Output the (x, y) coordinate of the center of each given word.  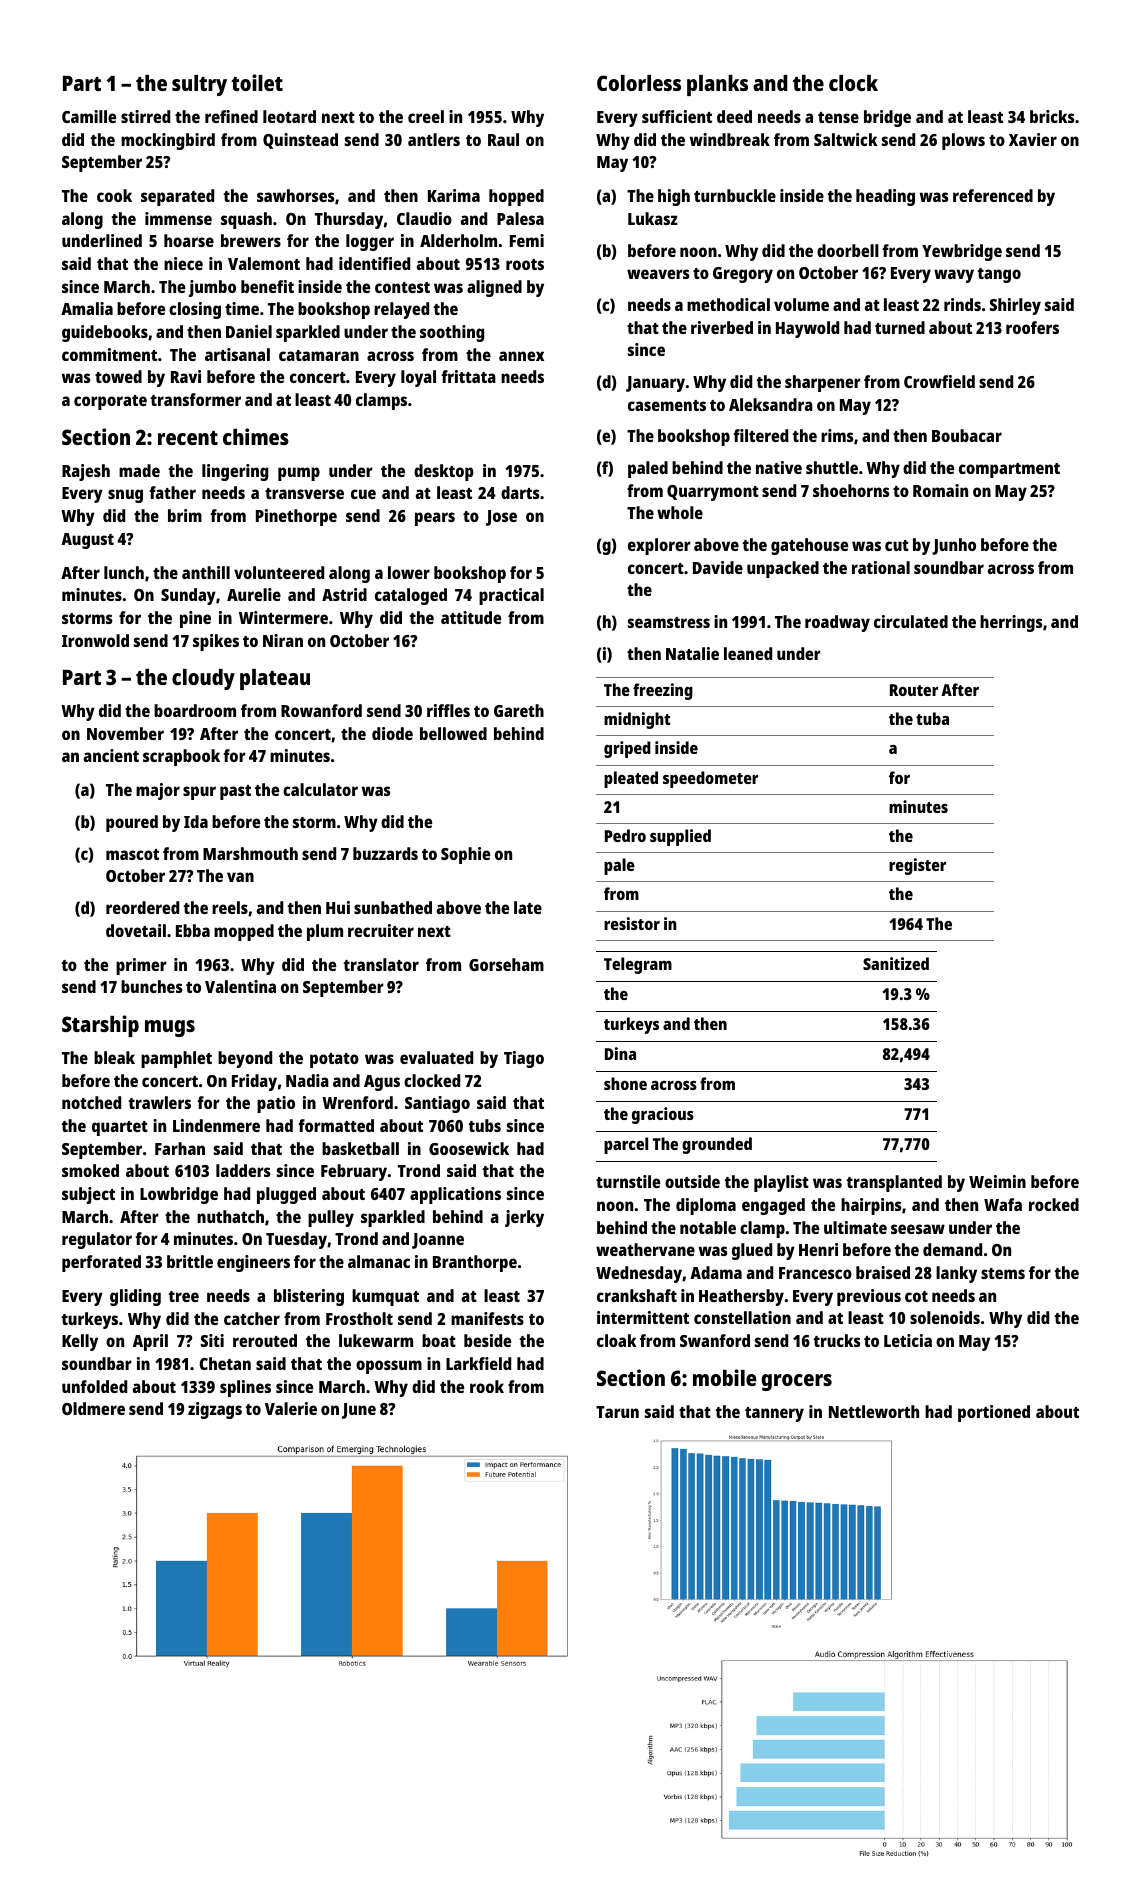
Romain (940, 490)
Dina (620, 1053)
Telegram (638, 965)
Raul (503, 139)
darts (520, 492)
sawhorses (295, 195)
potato (334, 1060)
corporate (110, 402)
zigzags (215, 1410)
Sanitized (896, 963)
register (917, 866)
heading (885, 197)
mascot (132, 854)
